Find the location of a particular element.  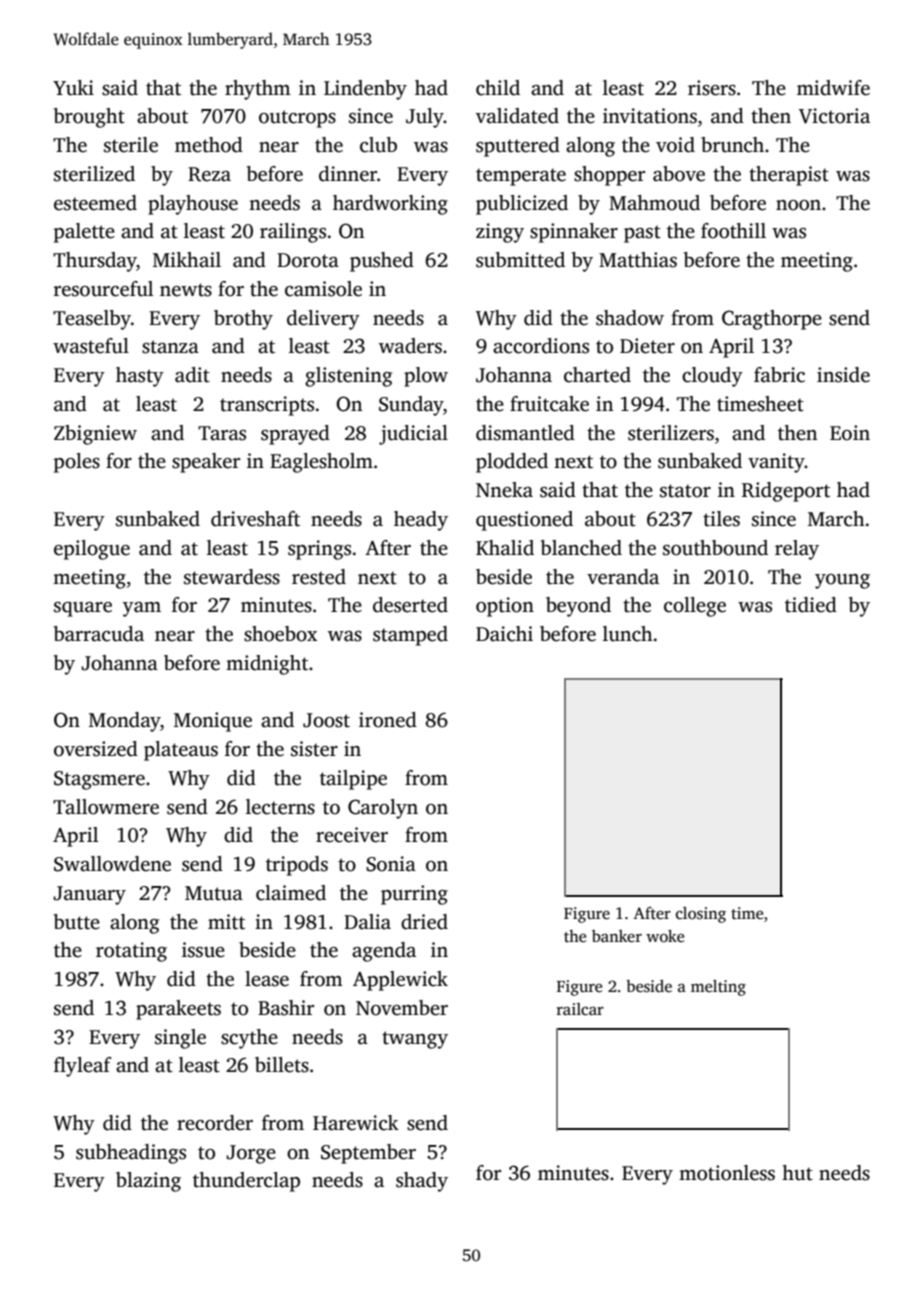

shady is located at coordinates (422, 1182).
